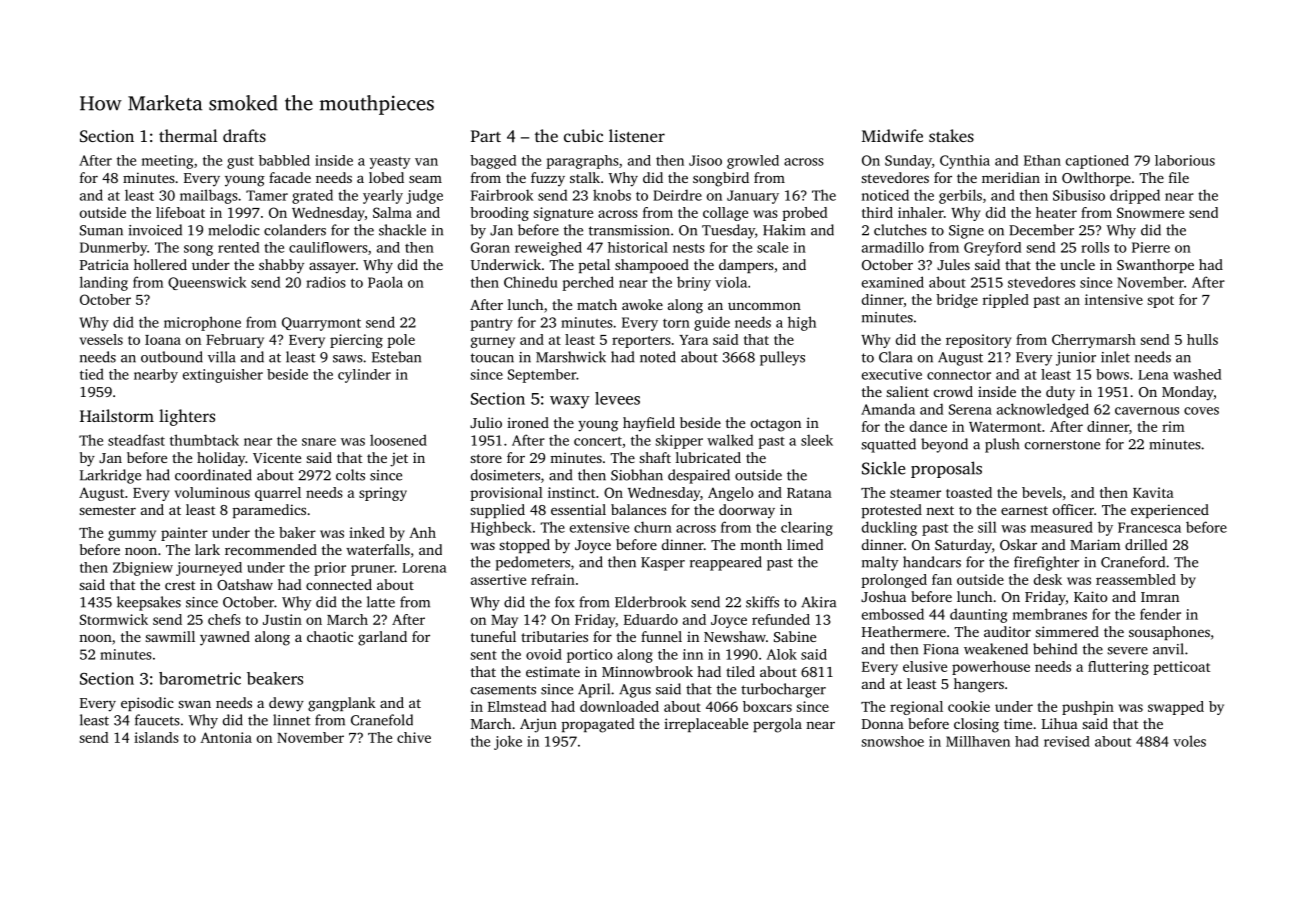  I want to click on listener, so click(637, 135).
